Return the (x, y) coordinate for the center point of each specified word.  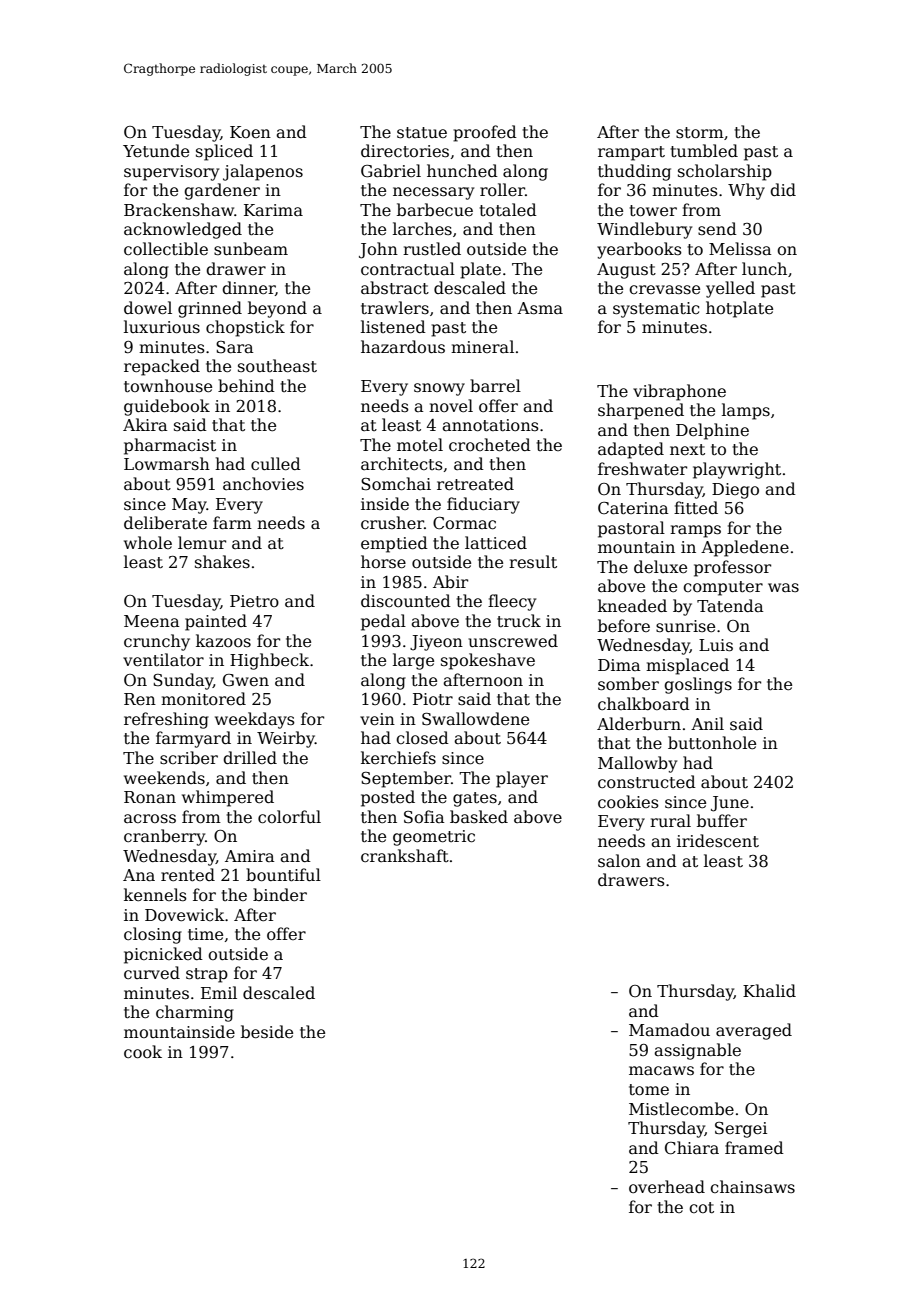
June (730, 804)
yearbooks (639, 250)
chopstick (245, 328)
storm (700, 133)
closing (153, 935)
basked (479, 816)
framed (754, 1148)
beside (267, 1032)
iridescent (718, 841)
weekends (164, 778)
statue (422, 133)
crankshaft (405, 856)
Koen (250, 132)
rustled (432, 249)
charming (195, 1013)
